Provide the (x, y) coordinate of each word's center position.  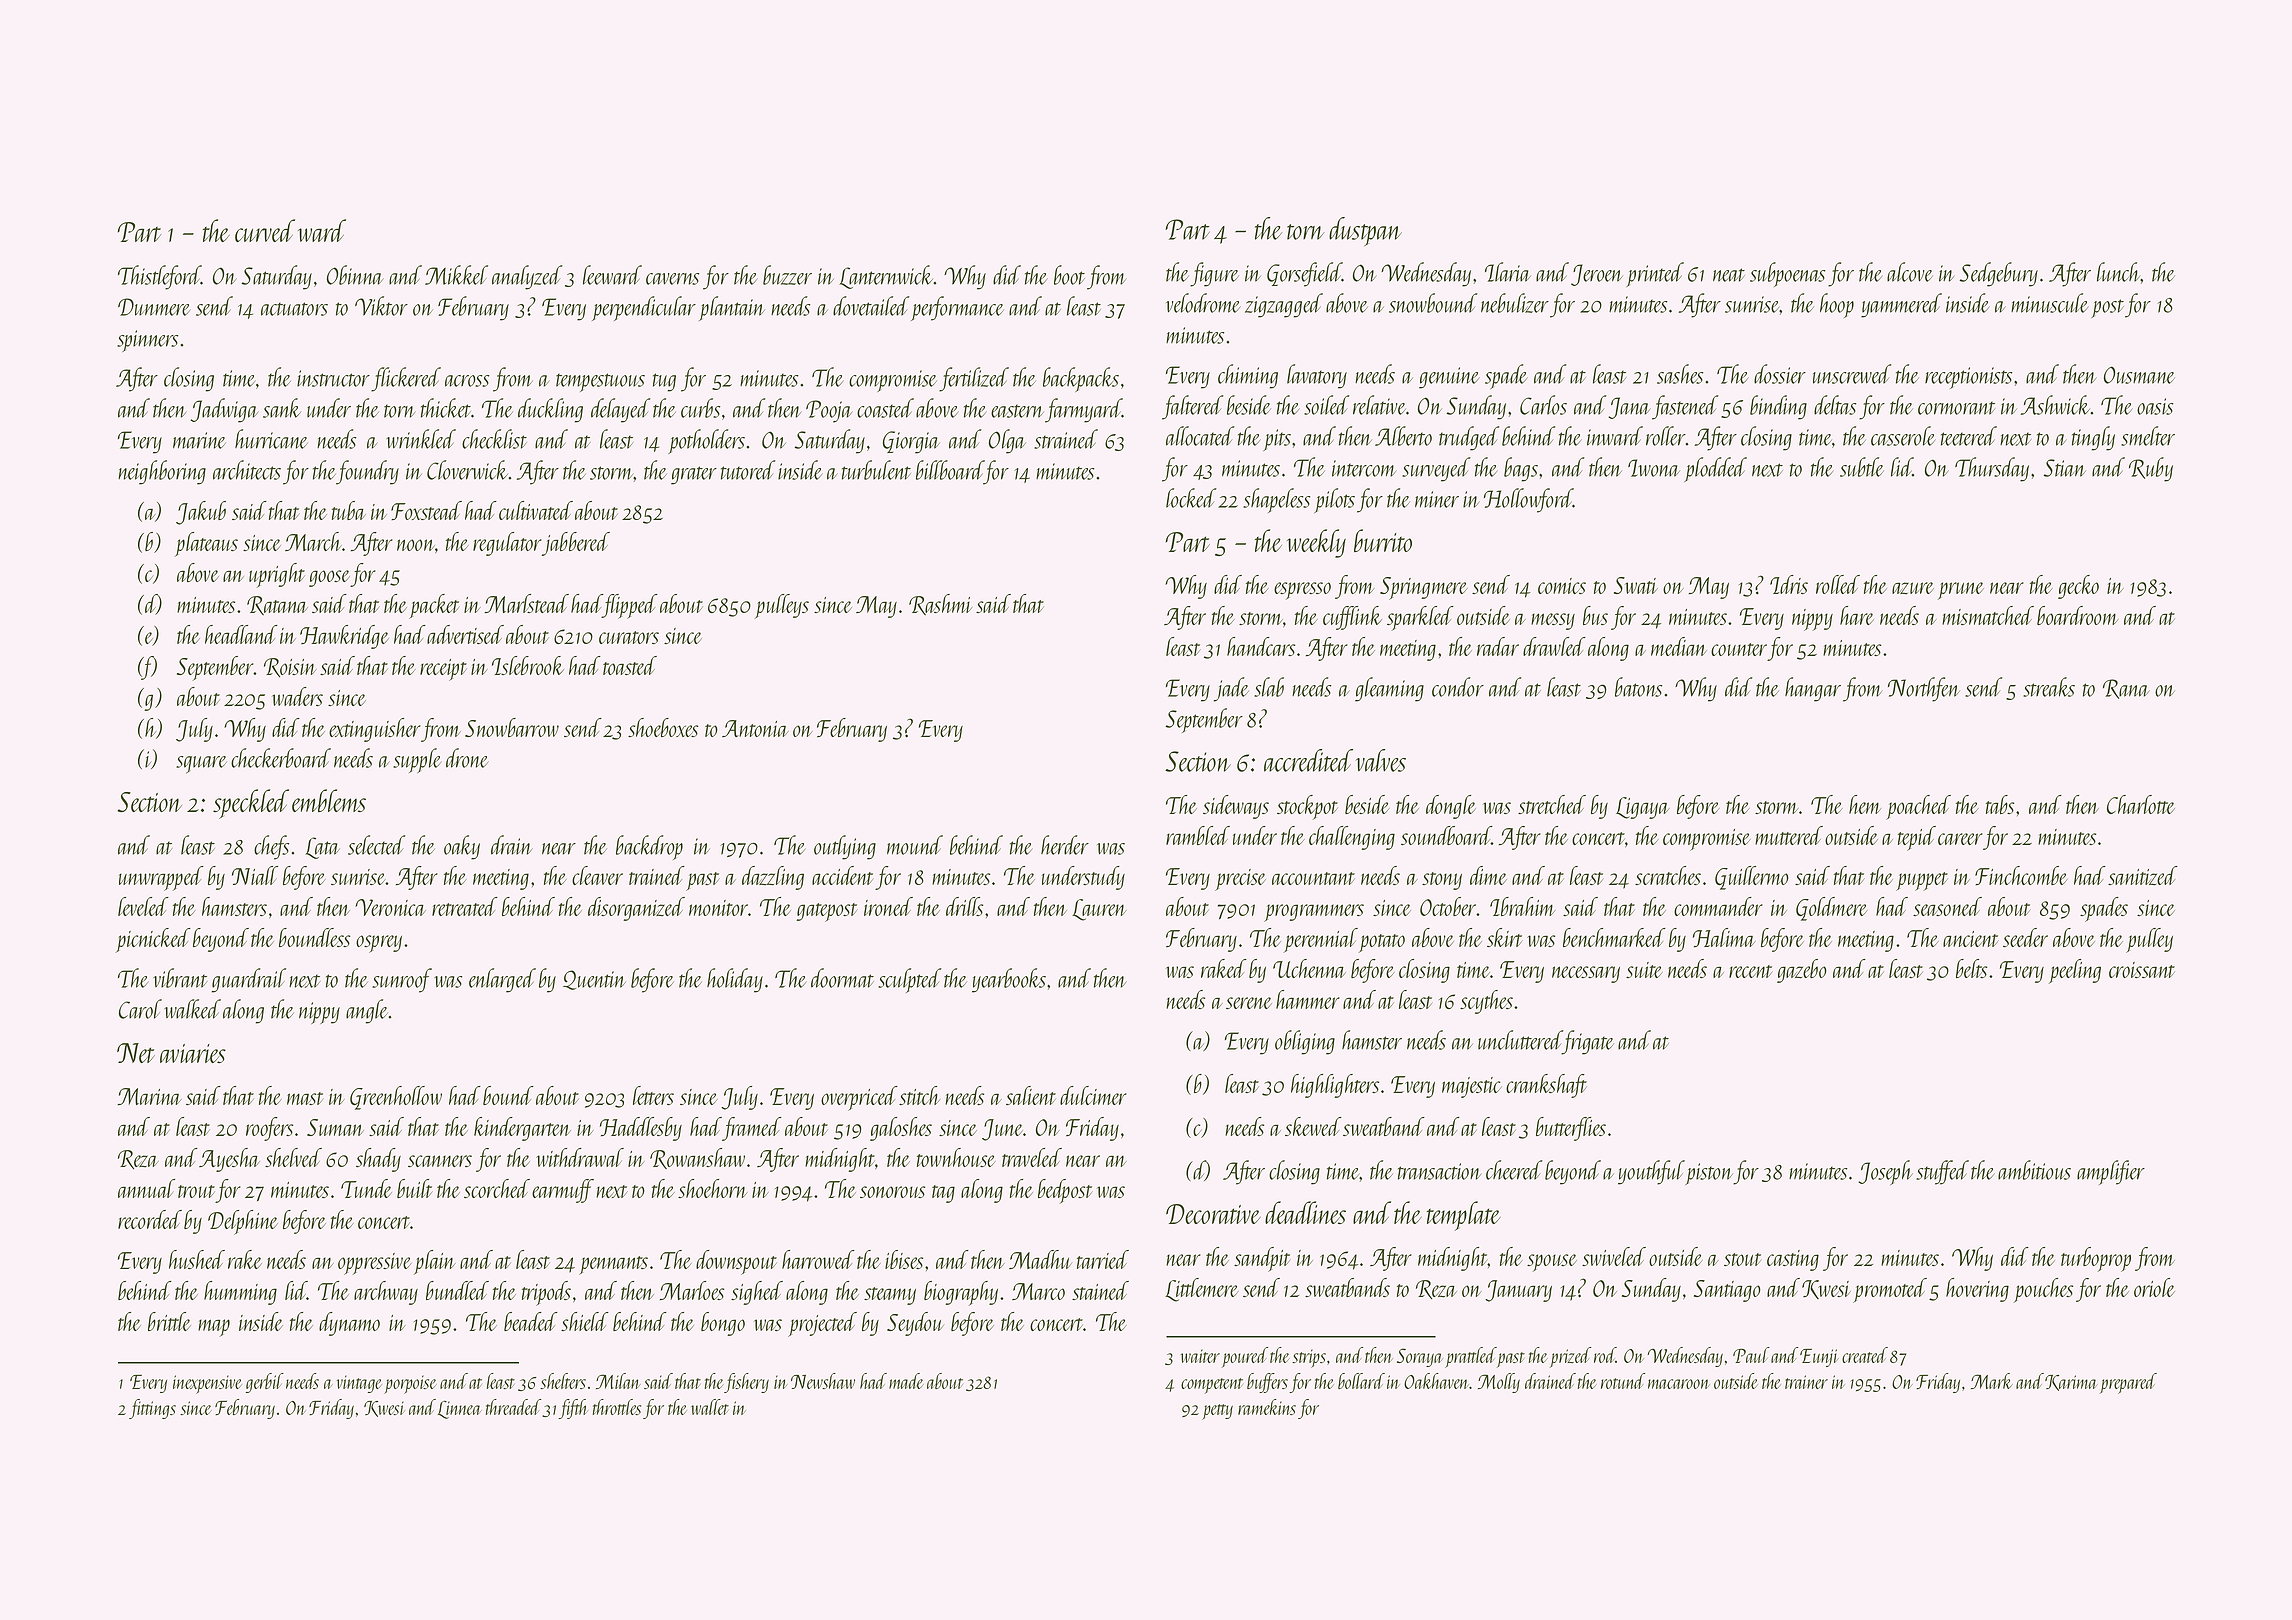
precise (1240, 880)
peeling (2075, 971)
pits (1277, 440)
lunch (2119, 272)
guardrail (249, 980)
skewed (1313, 1126)
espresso (1302, 591)
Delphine (243, 1222)
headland (241, 634)
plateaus (206, 544)
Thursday (1992, 469)
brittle (169, 1321)
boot (1069, 275)
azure (1913, 588)
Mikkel (456, 275)
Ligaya (1643, 808)
